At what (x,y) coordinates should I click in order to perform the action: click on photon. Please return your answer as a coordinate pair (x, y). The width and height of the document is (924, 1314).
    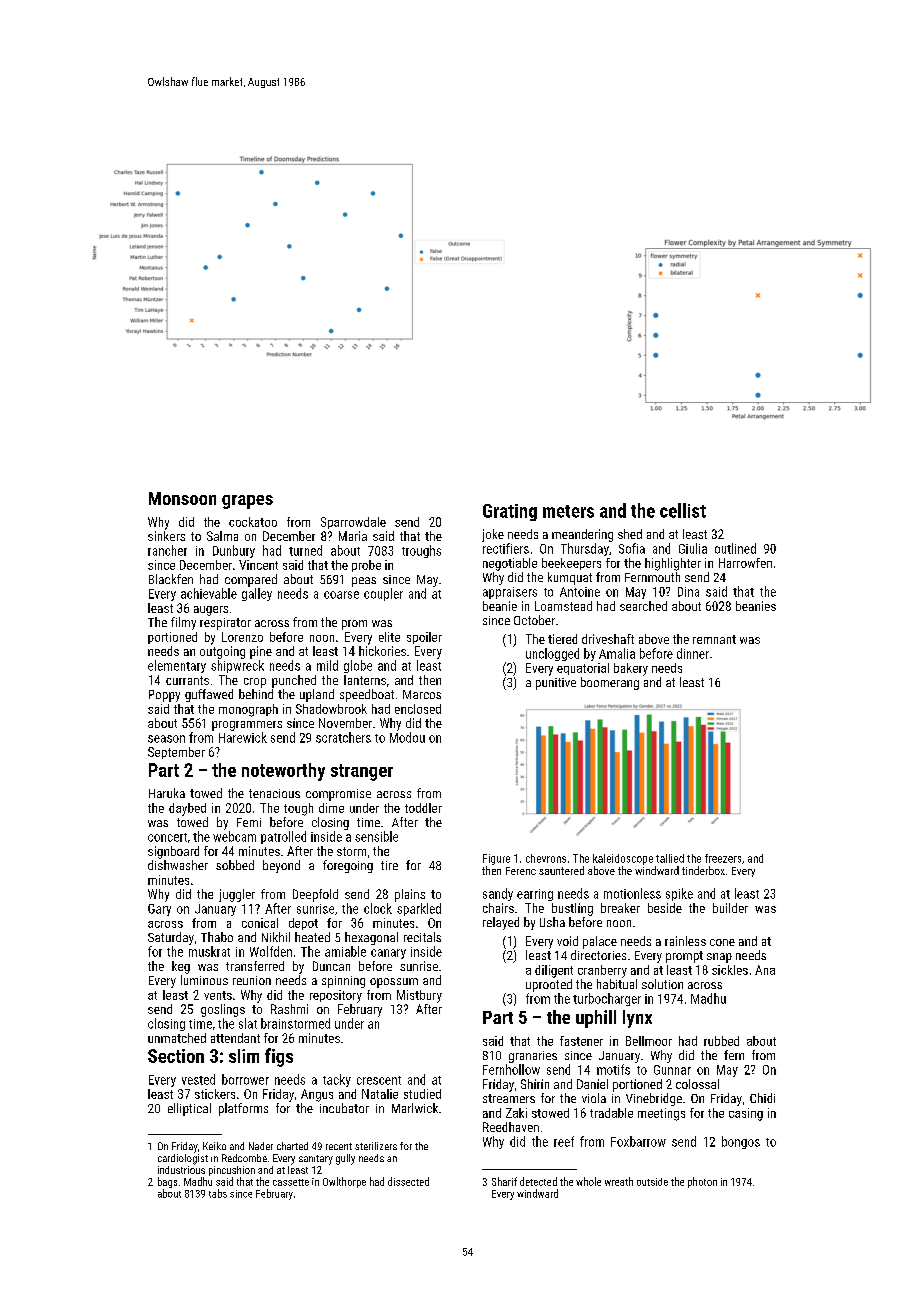
    Looking at the image, I should click on (702, 1182).
